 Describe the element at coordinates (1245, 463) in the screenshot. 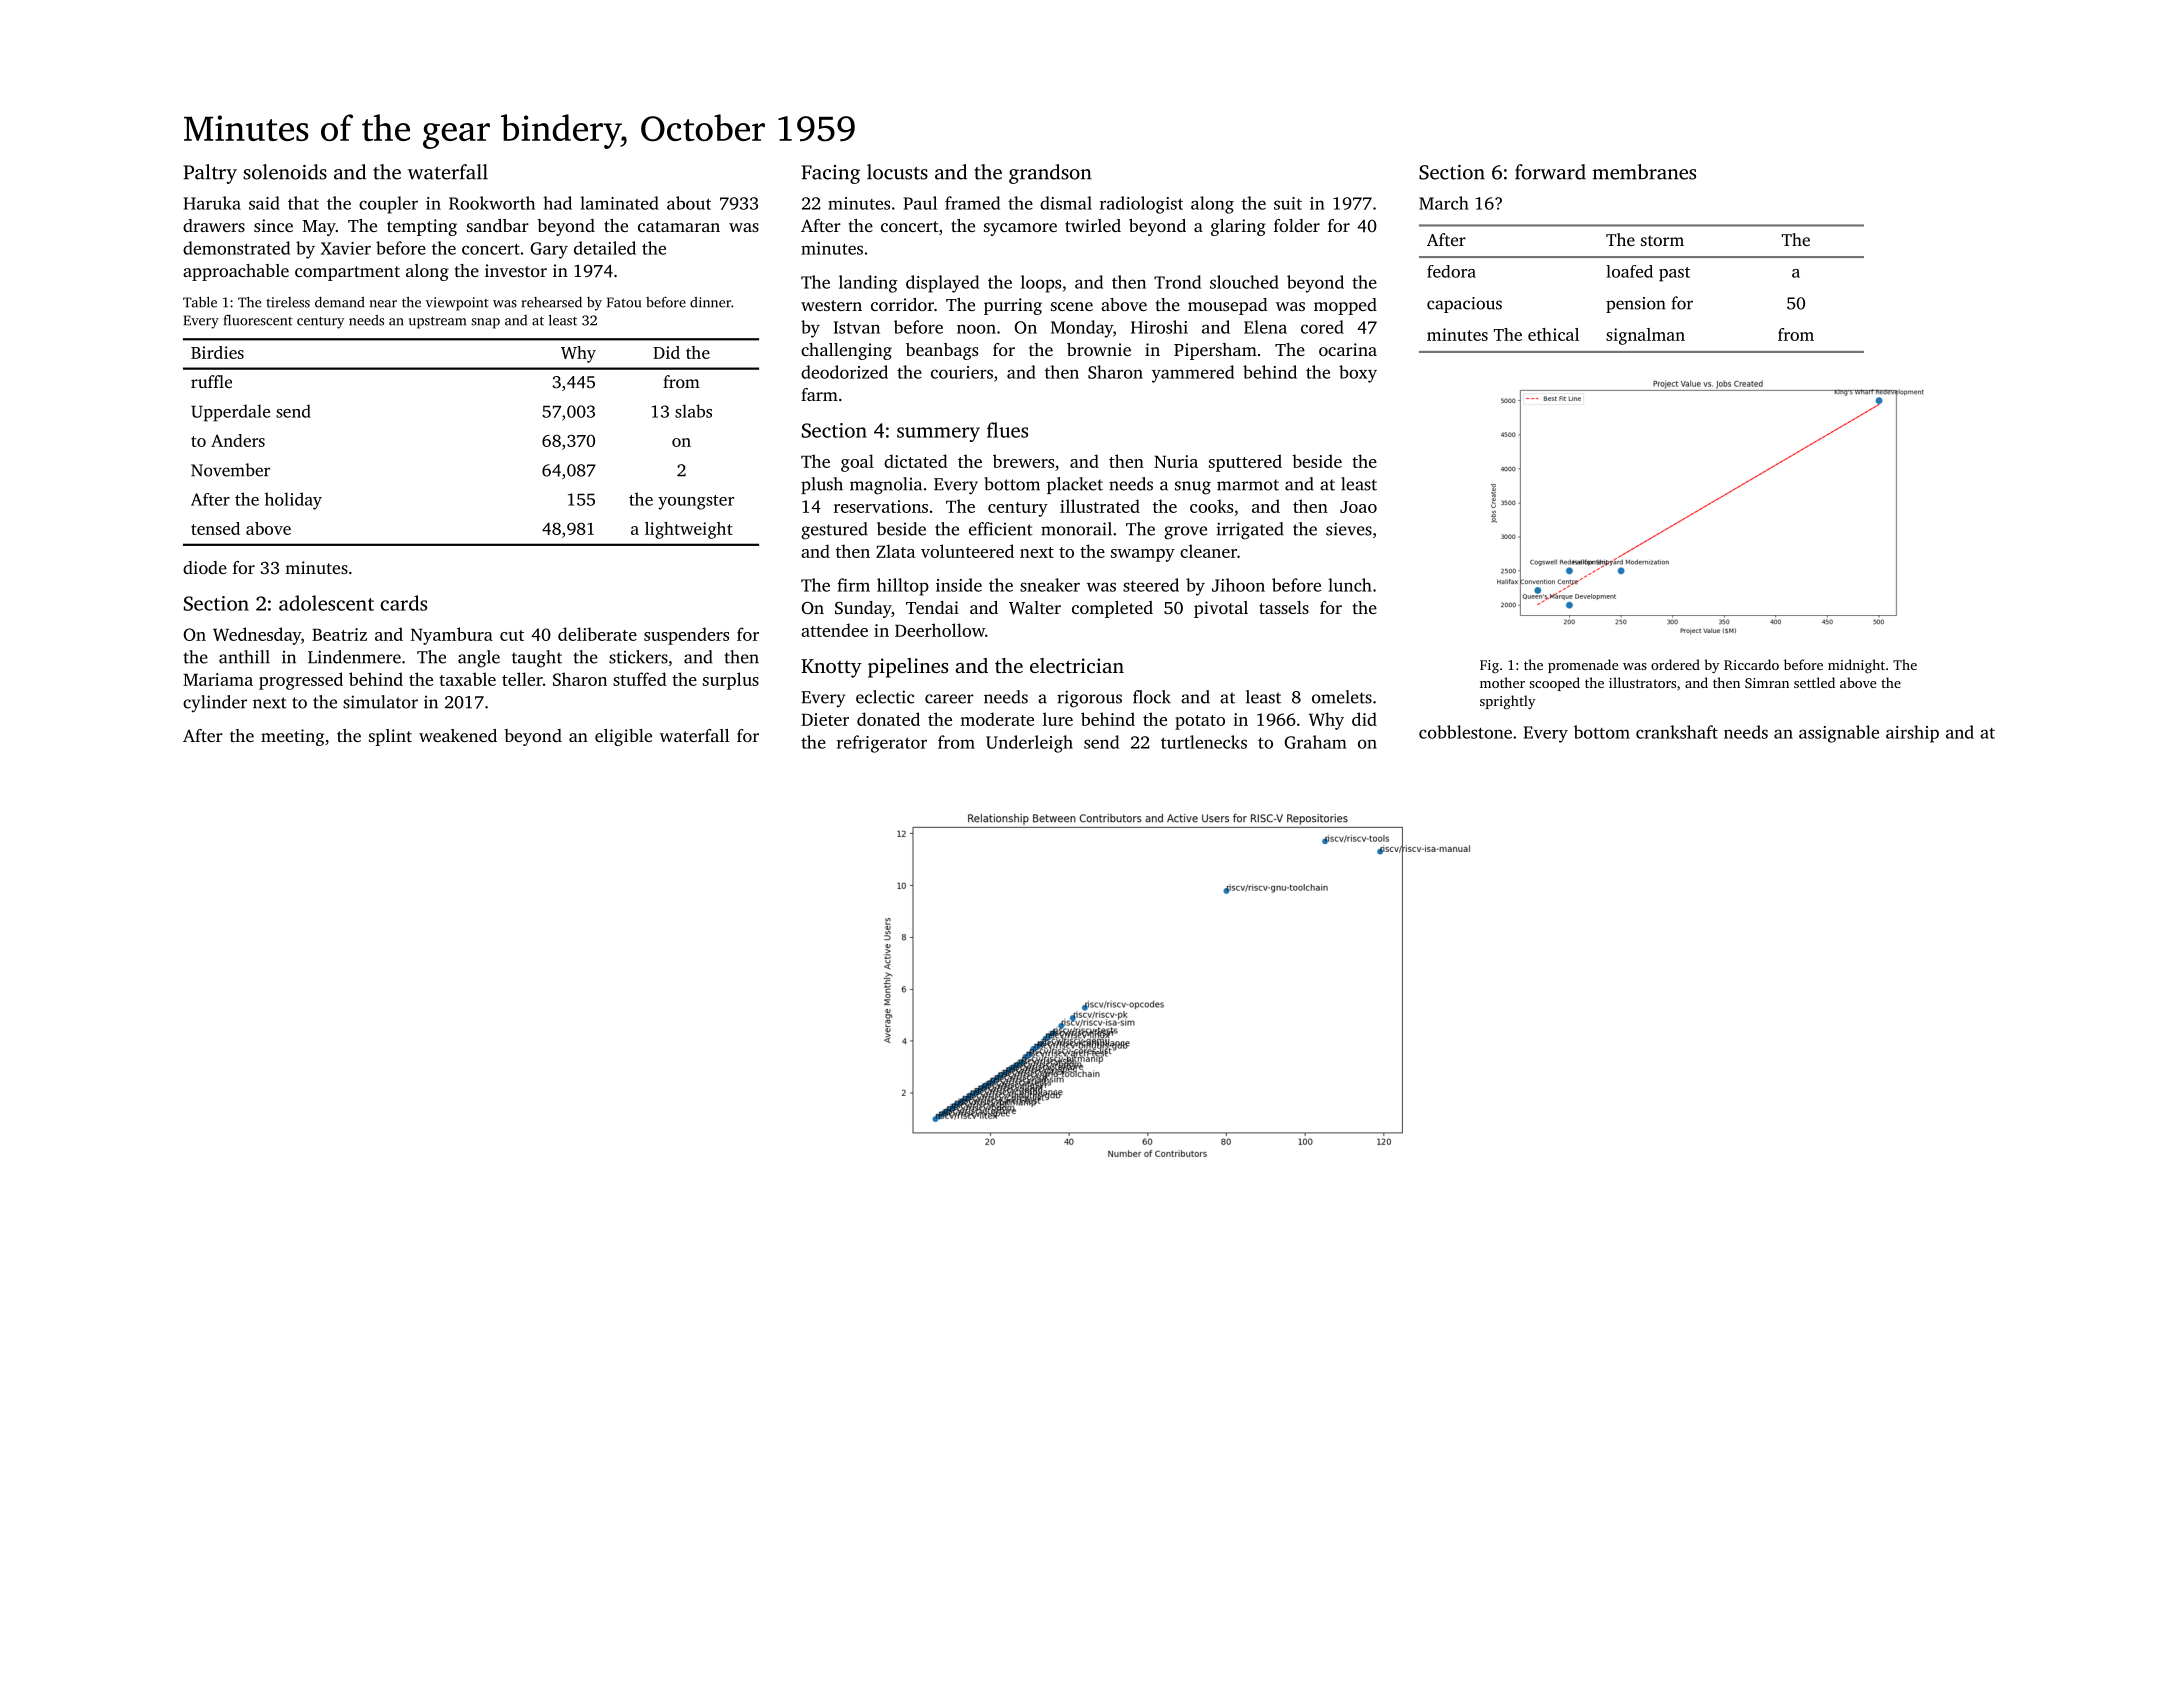

I see `sputtered` at that location.
